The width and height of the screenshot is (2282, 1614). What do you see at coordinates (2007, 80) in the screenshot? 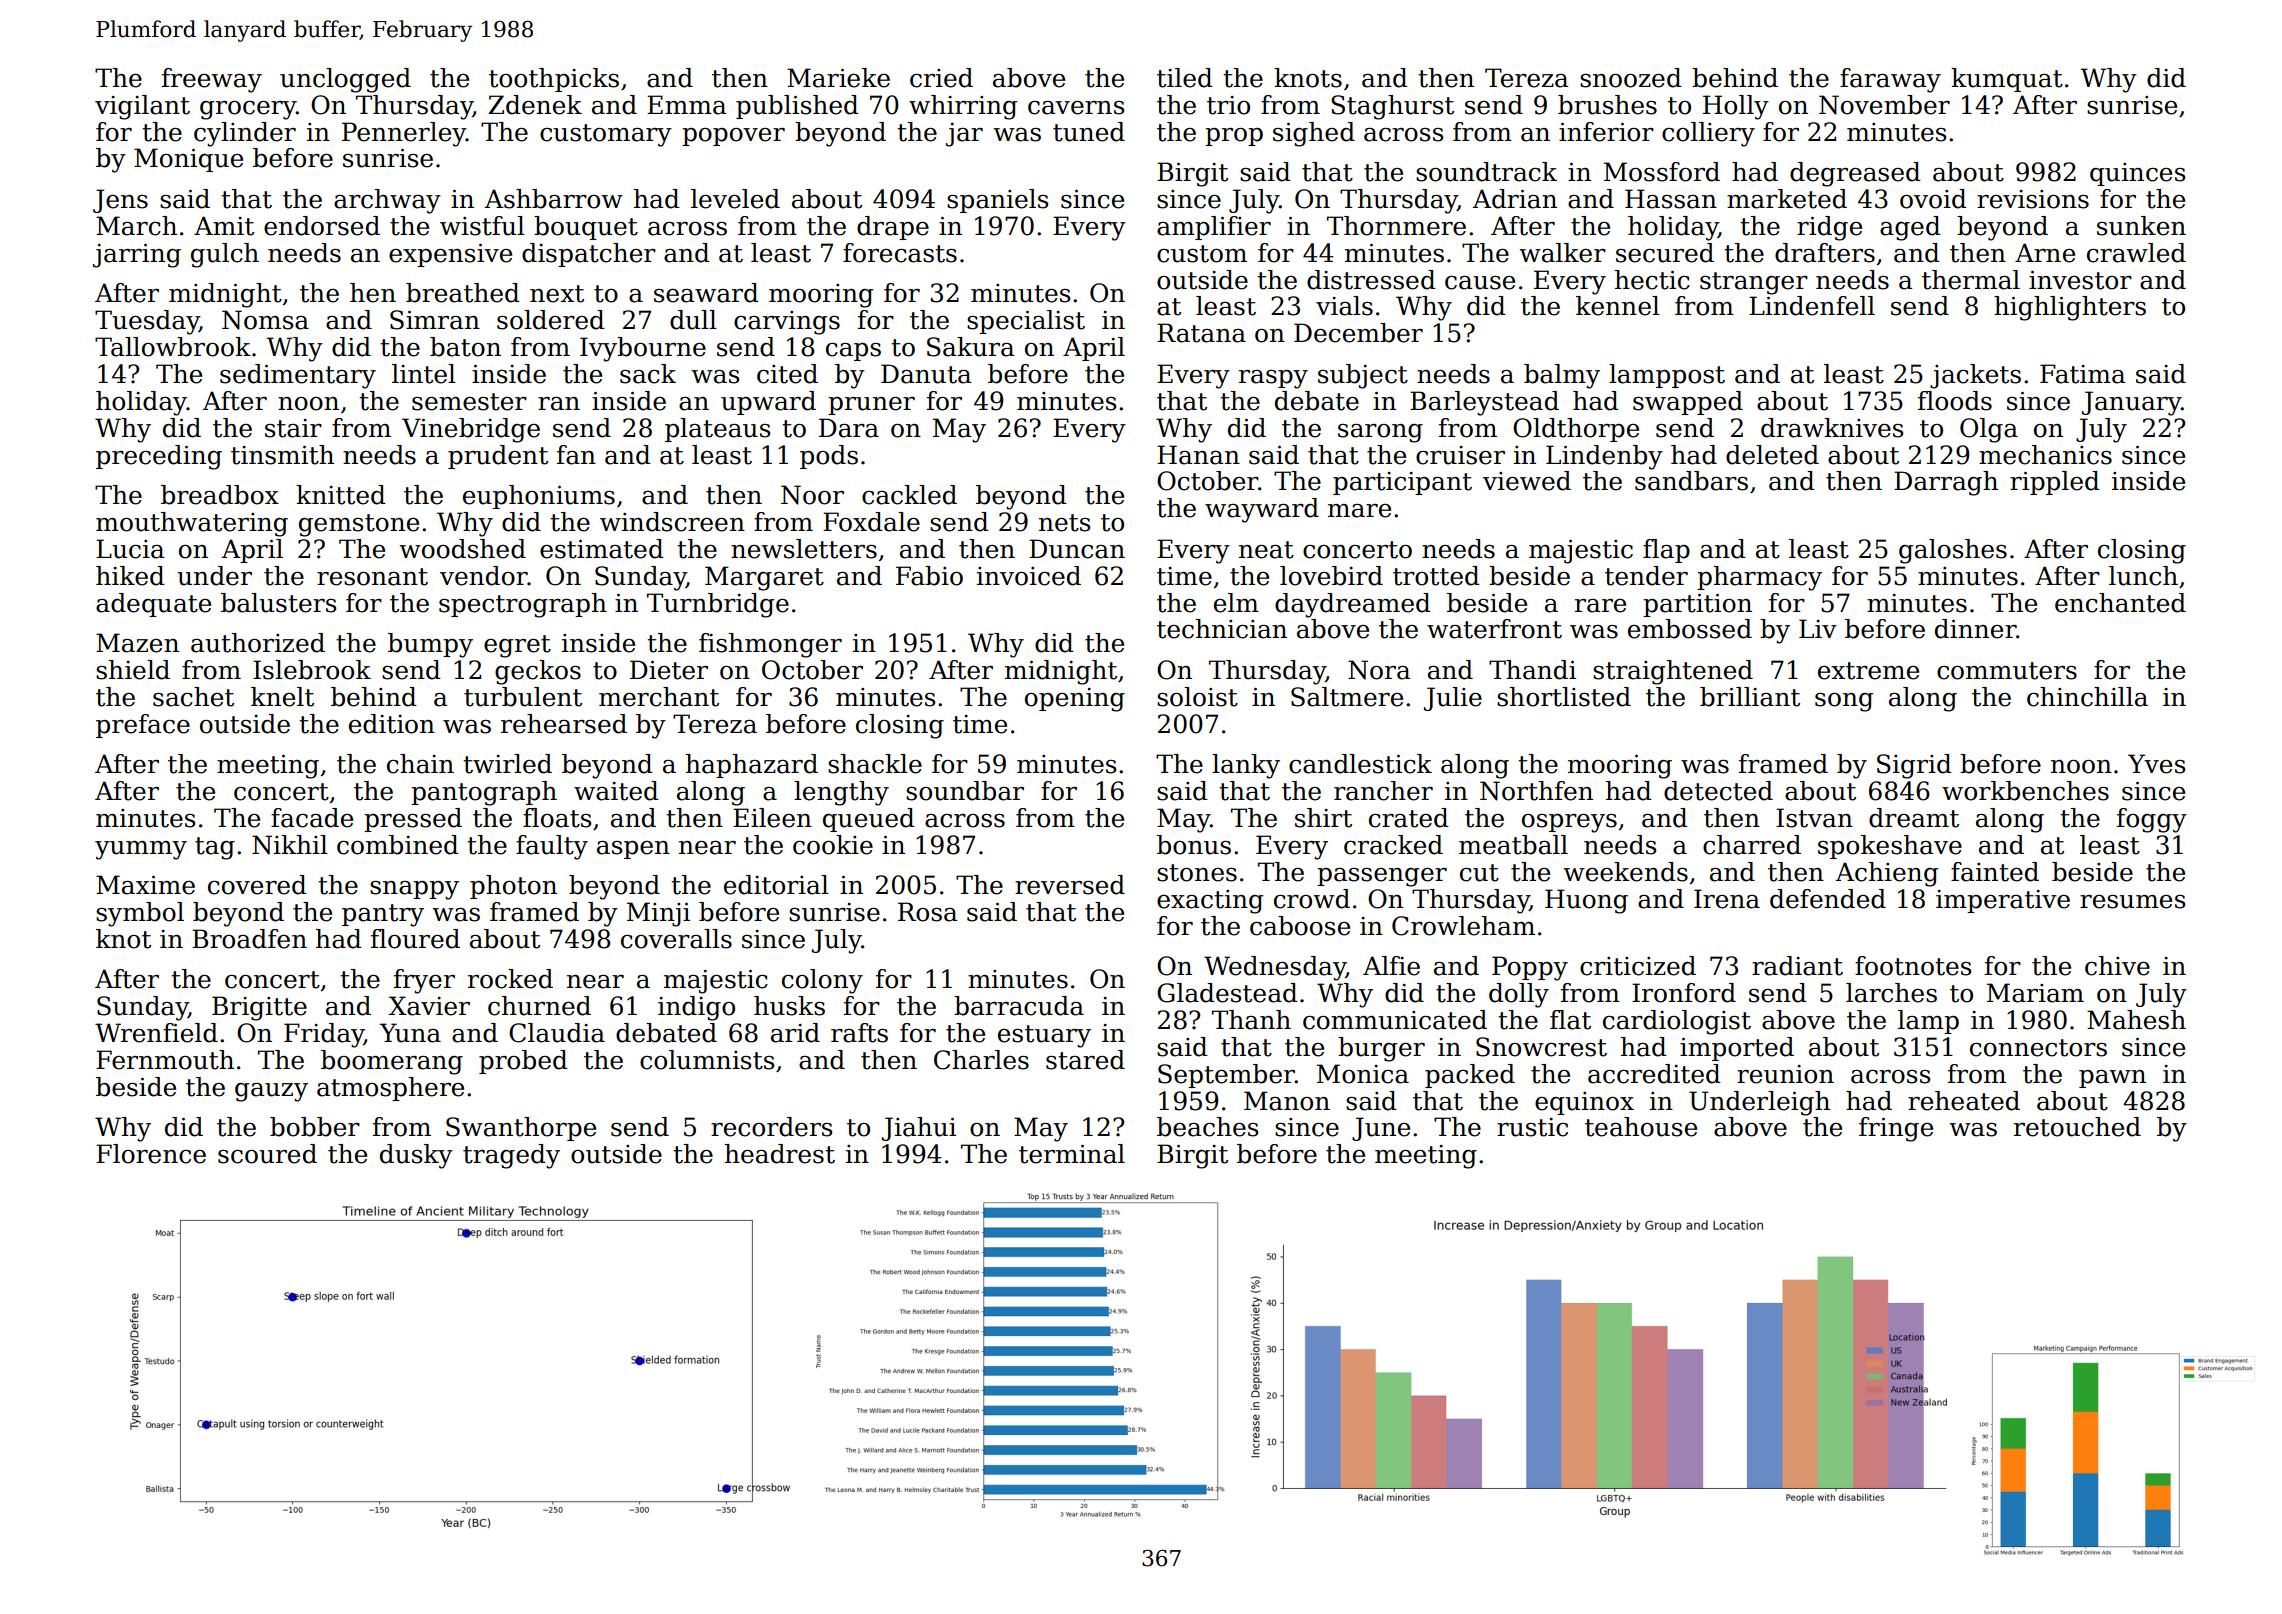
I see `kumquat` at bounding box center [2007, 80].
